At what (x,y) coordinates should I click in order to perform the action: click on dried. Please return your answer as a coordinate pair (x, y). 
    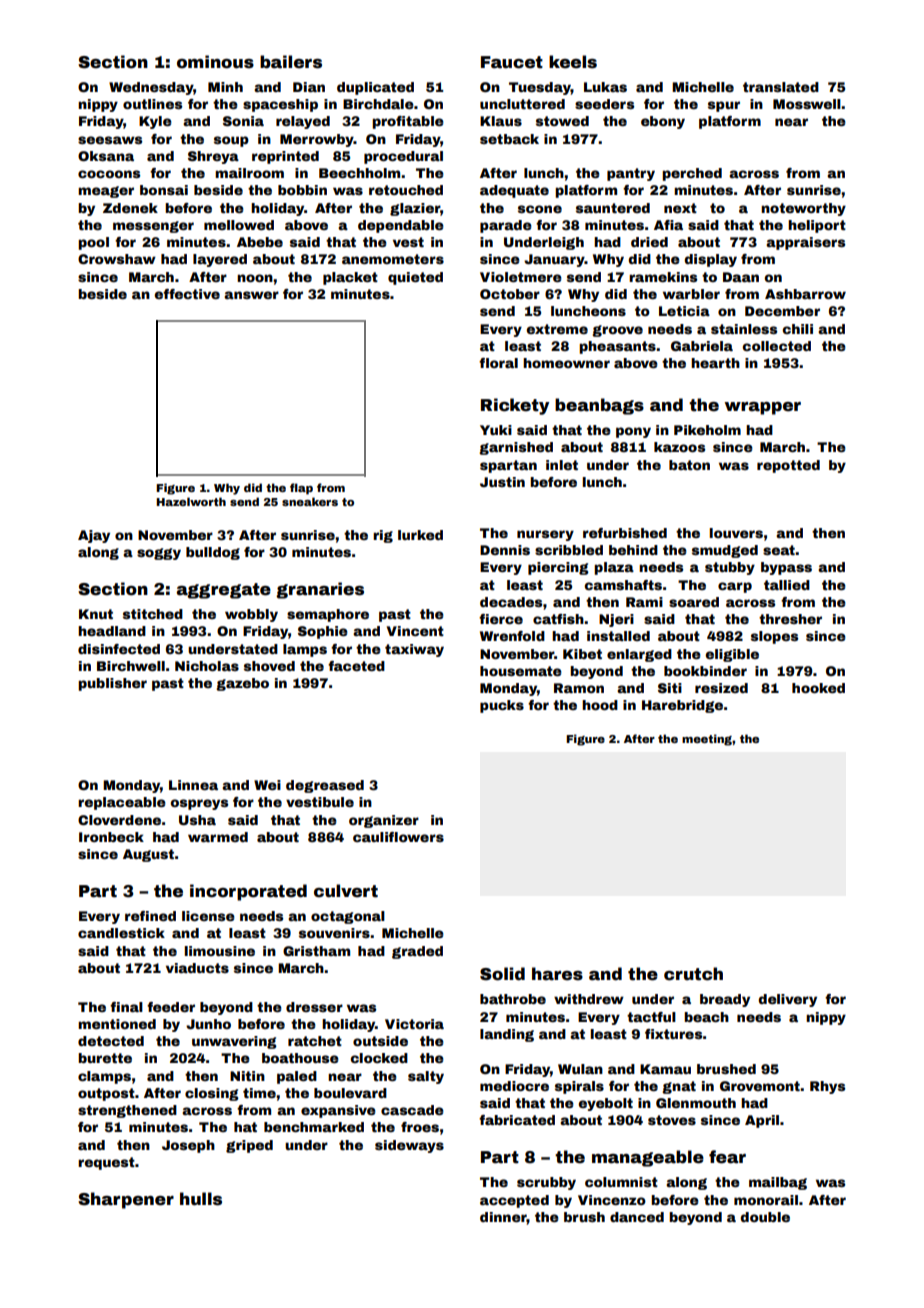
    Looking at the image, I should click on (649, 242).
